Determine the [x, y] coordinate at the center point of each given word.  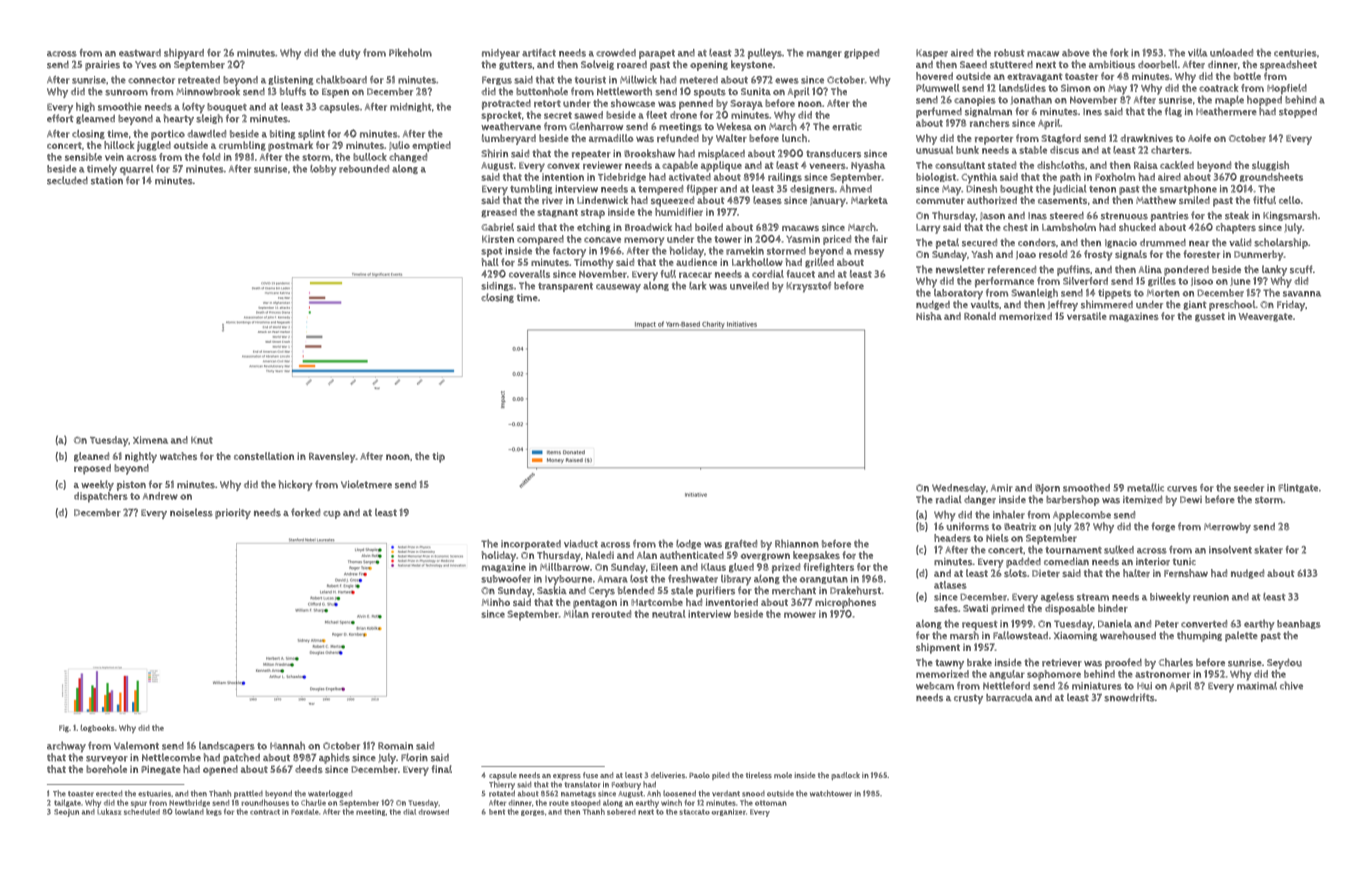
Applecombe [1082, 516]
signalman [988, 112]
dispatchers [101, 497]
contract [265, 812]
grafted [741, 544]
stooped [585, 804]
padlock [845, 776]
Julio [399, 145]
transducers [833, 154]
